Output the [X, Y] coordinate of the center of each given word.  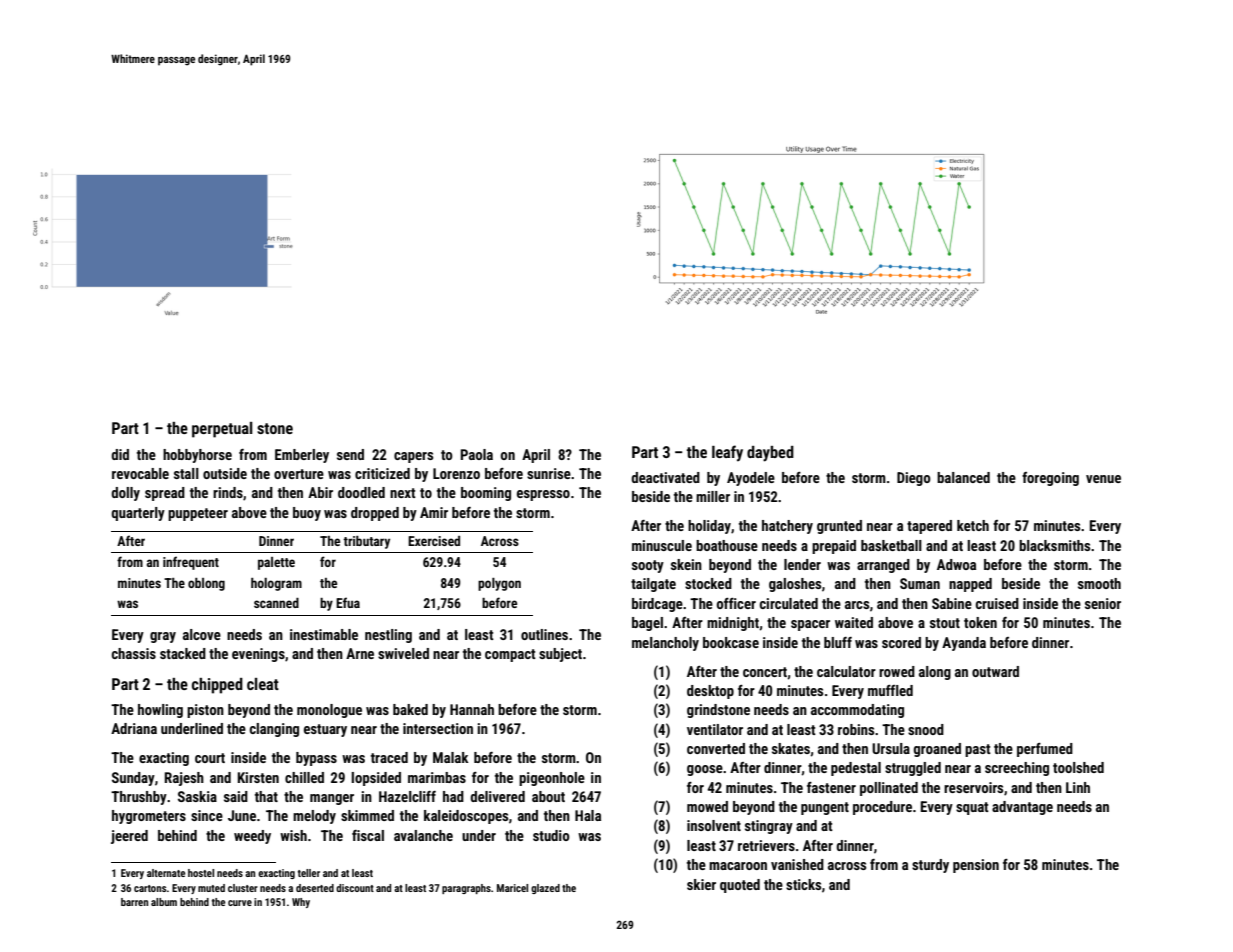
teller [309, 873]
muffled [890, 690]
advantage [1022, 808]
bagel [647, 624]
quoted [740, 886]
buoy [307, 514]
